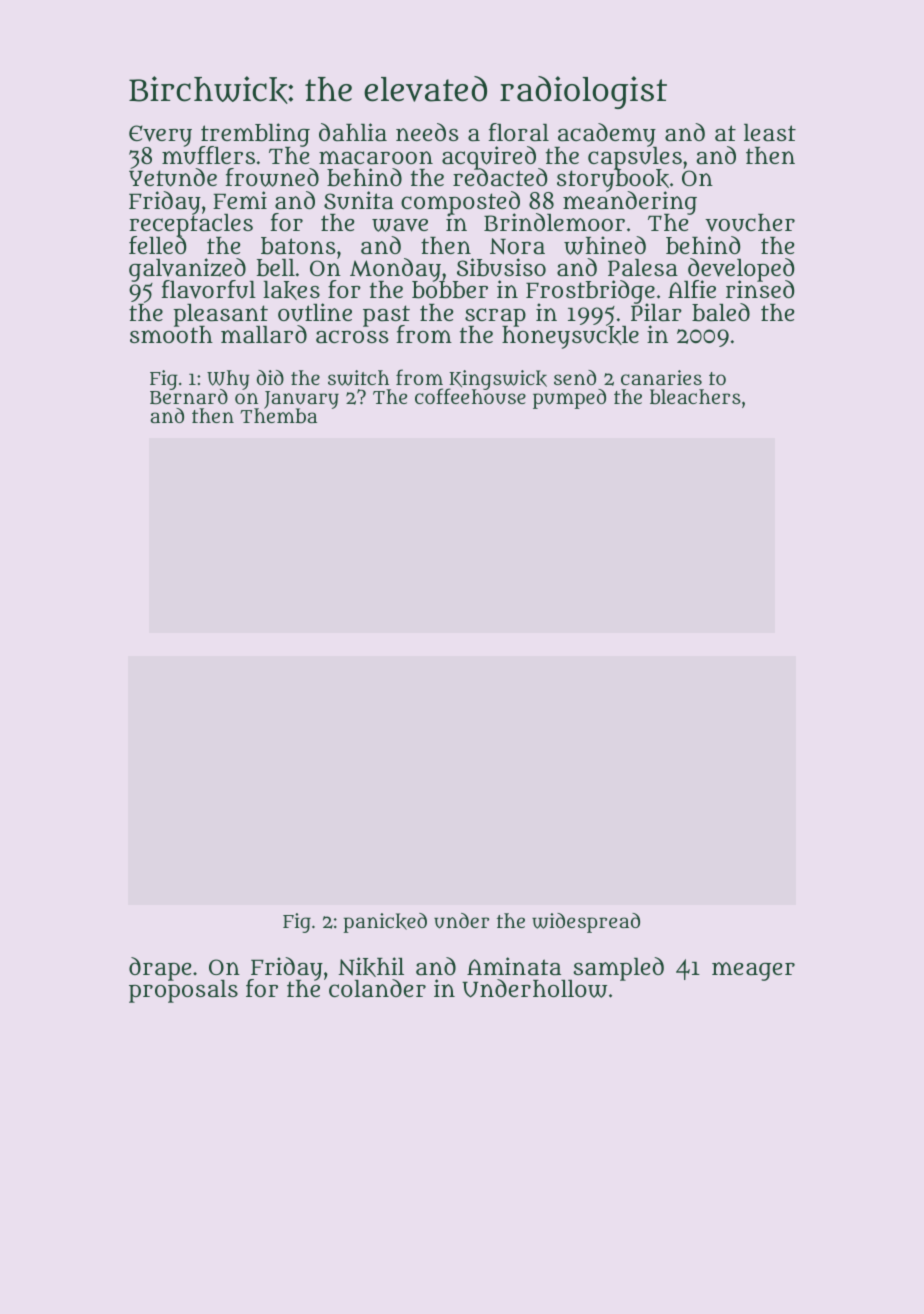  I want to click on least, so click(770, 132).
